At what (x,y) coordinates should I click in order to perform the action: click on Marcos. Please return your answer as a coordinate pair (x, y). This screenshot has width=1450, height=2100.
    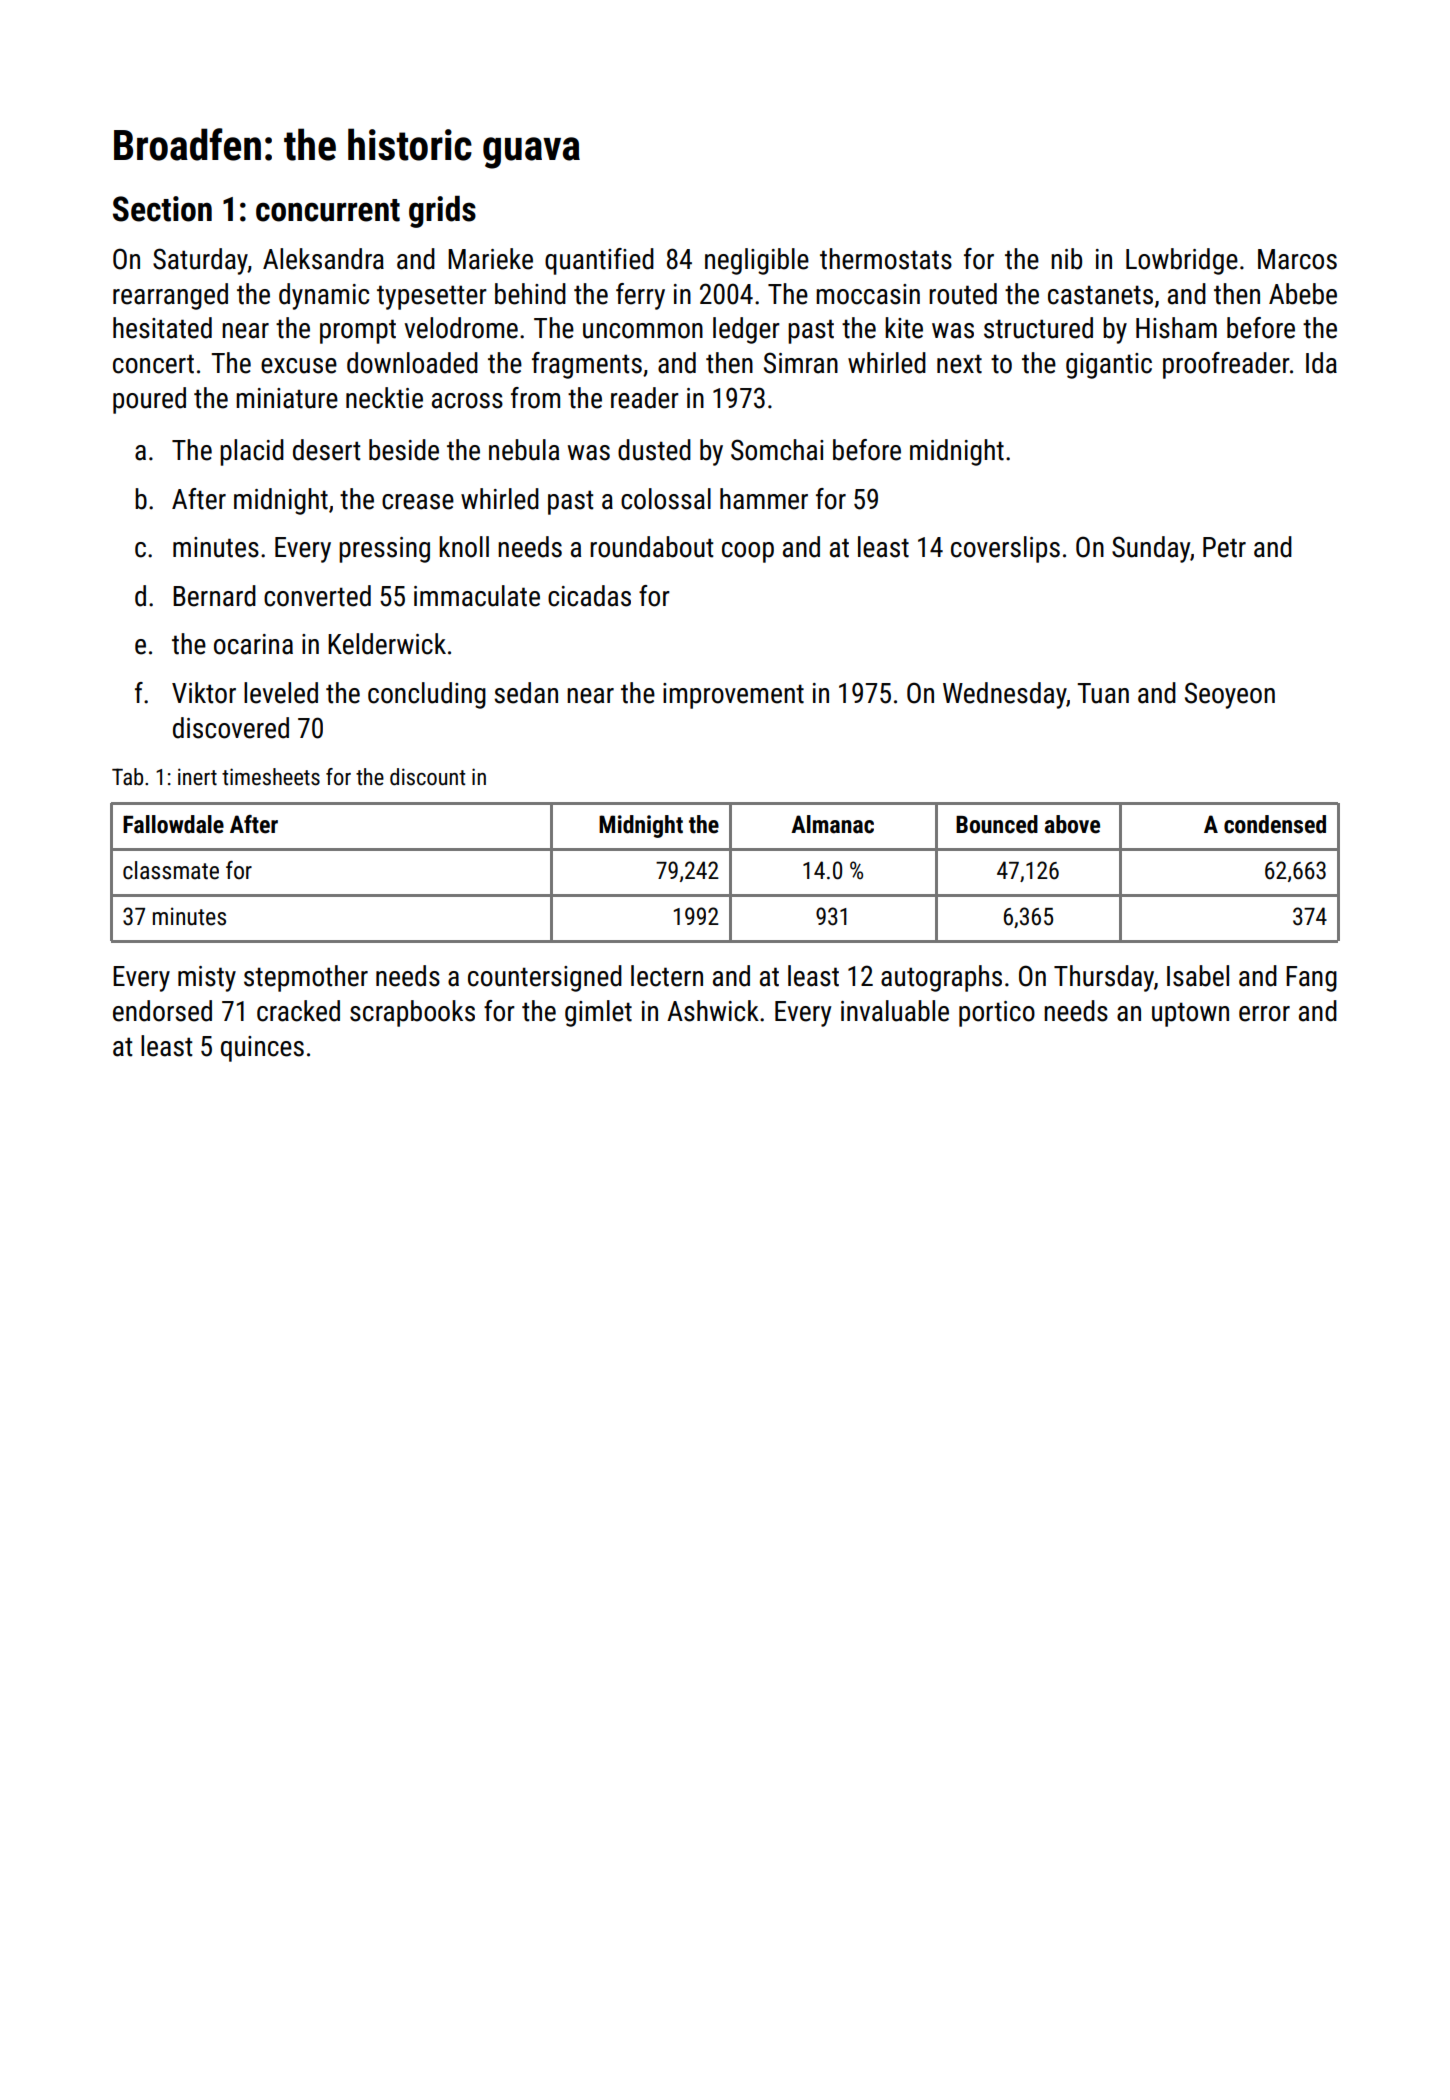
    Looking at the image, I should click on (1297, 259).
